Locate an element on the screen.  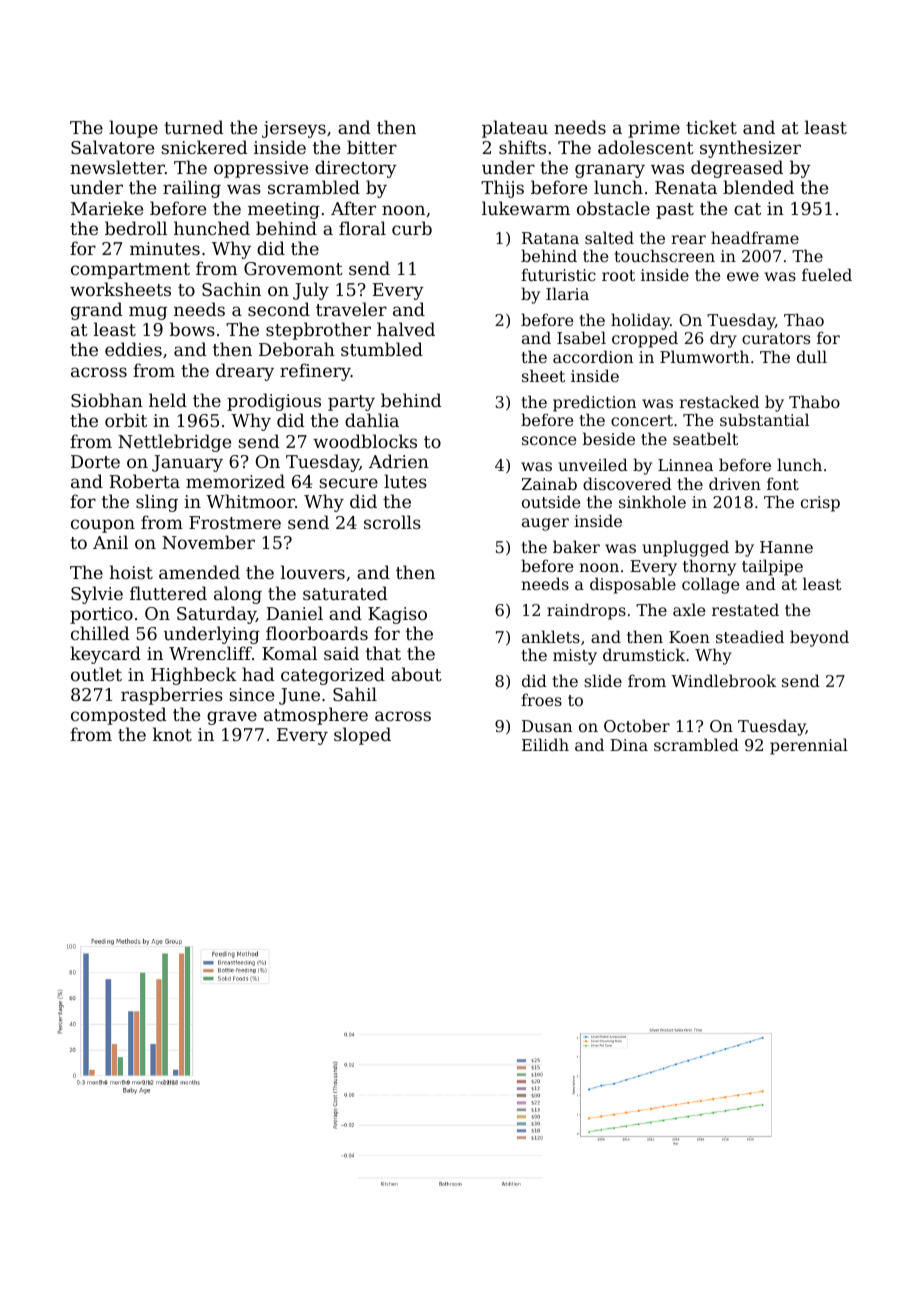
grand is located at coordinates (96, 311).
